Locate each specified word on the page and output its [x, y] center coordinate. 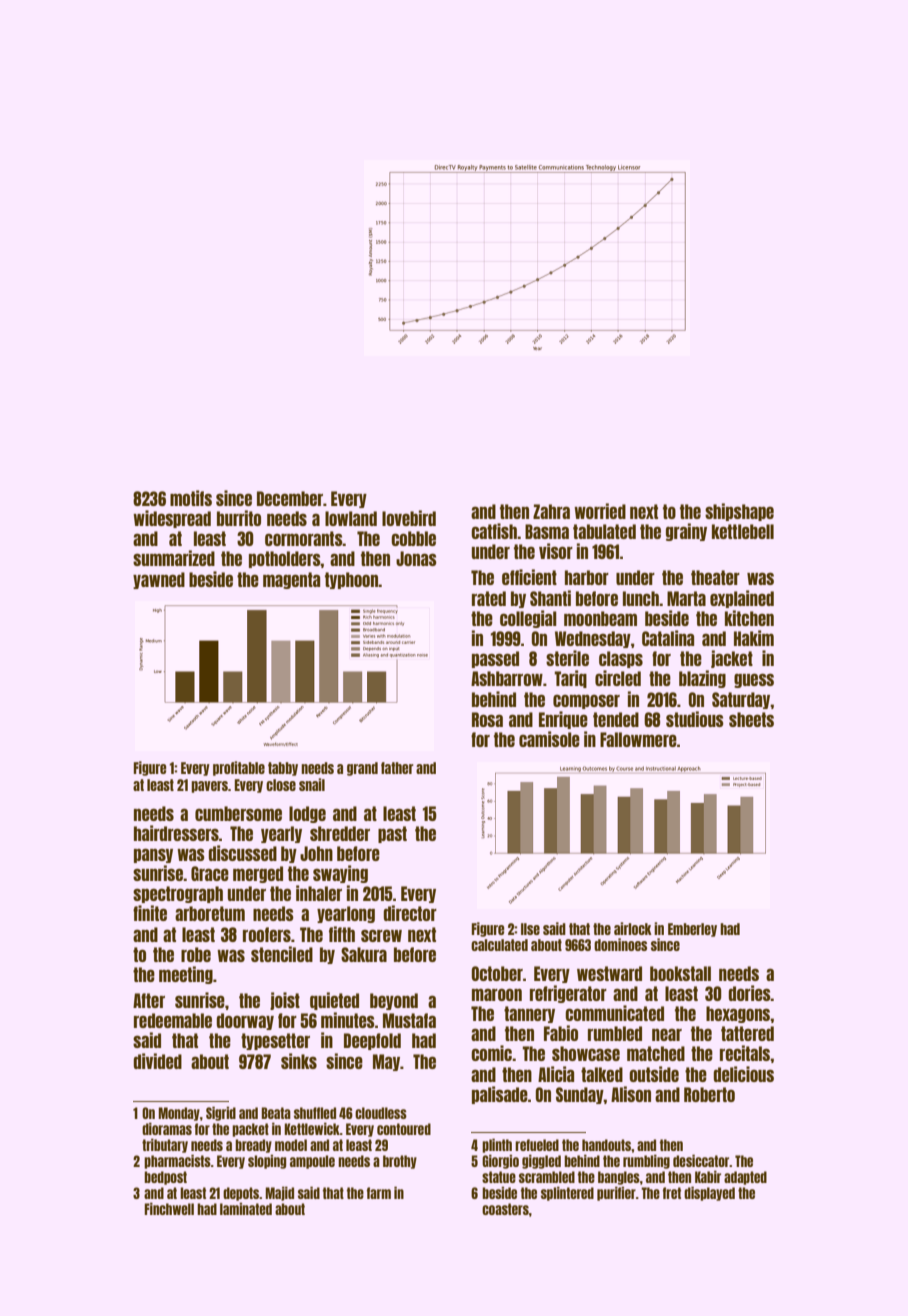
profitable [239, 768]
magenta [291, 580]
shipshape [739, 512]
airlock [633, 928]
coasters [505, 1209]
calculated [499, 945]
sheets [751, 719]
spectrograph [178, 894]
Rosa [487, 719]
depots [241, 1194]
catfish [494, 531]
